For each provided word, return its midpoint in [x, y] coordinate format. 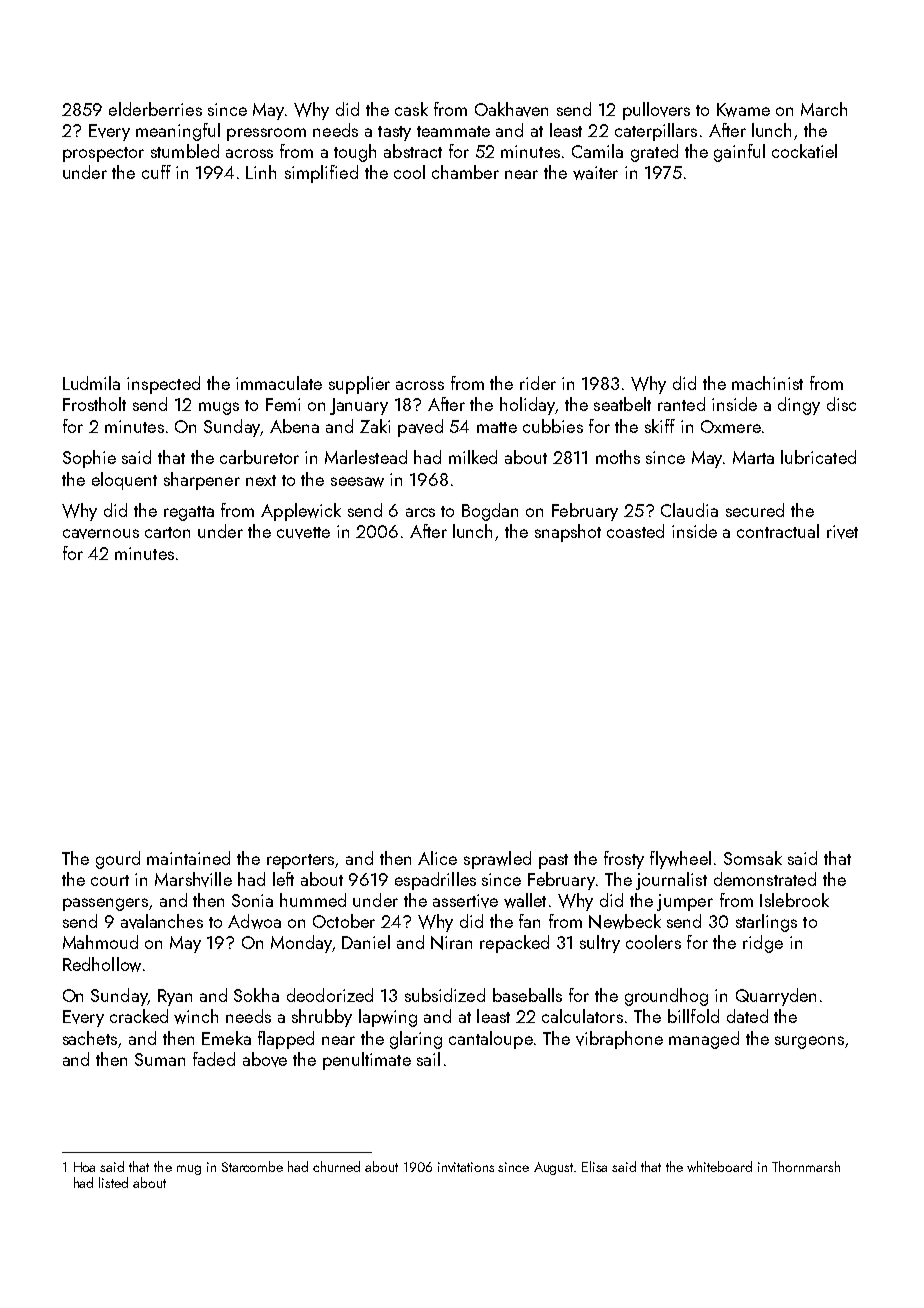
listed [113, 1182]
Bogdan [490, 512]
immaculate [279, 383]
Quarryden [776, 997]
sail [428, 1059]
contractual [778, 531]
